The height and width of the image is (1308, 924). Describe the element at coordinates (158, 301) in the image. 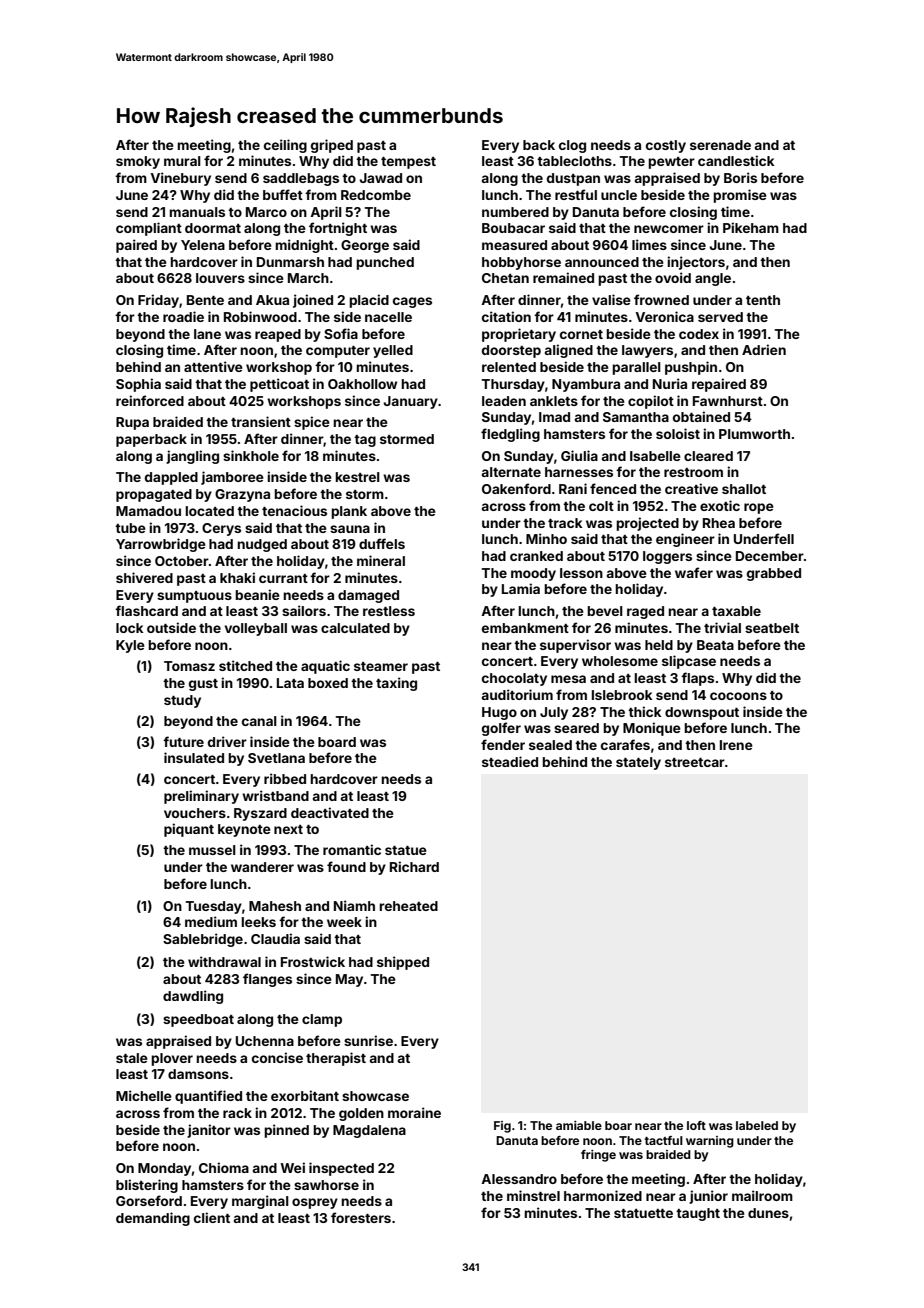

I see `Friday` at that location.
